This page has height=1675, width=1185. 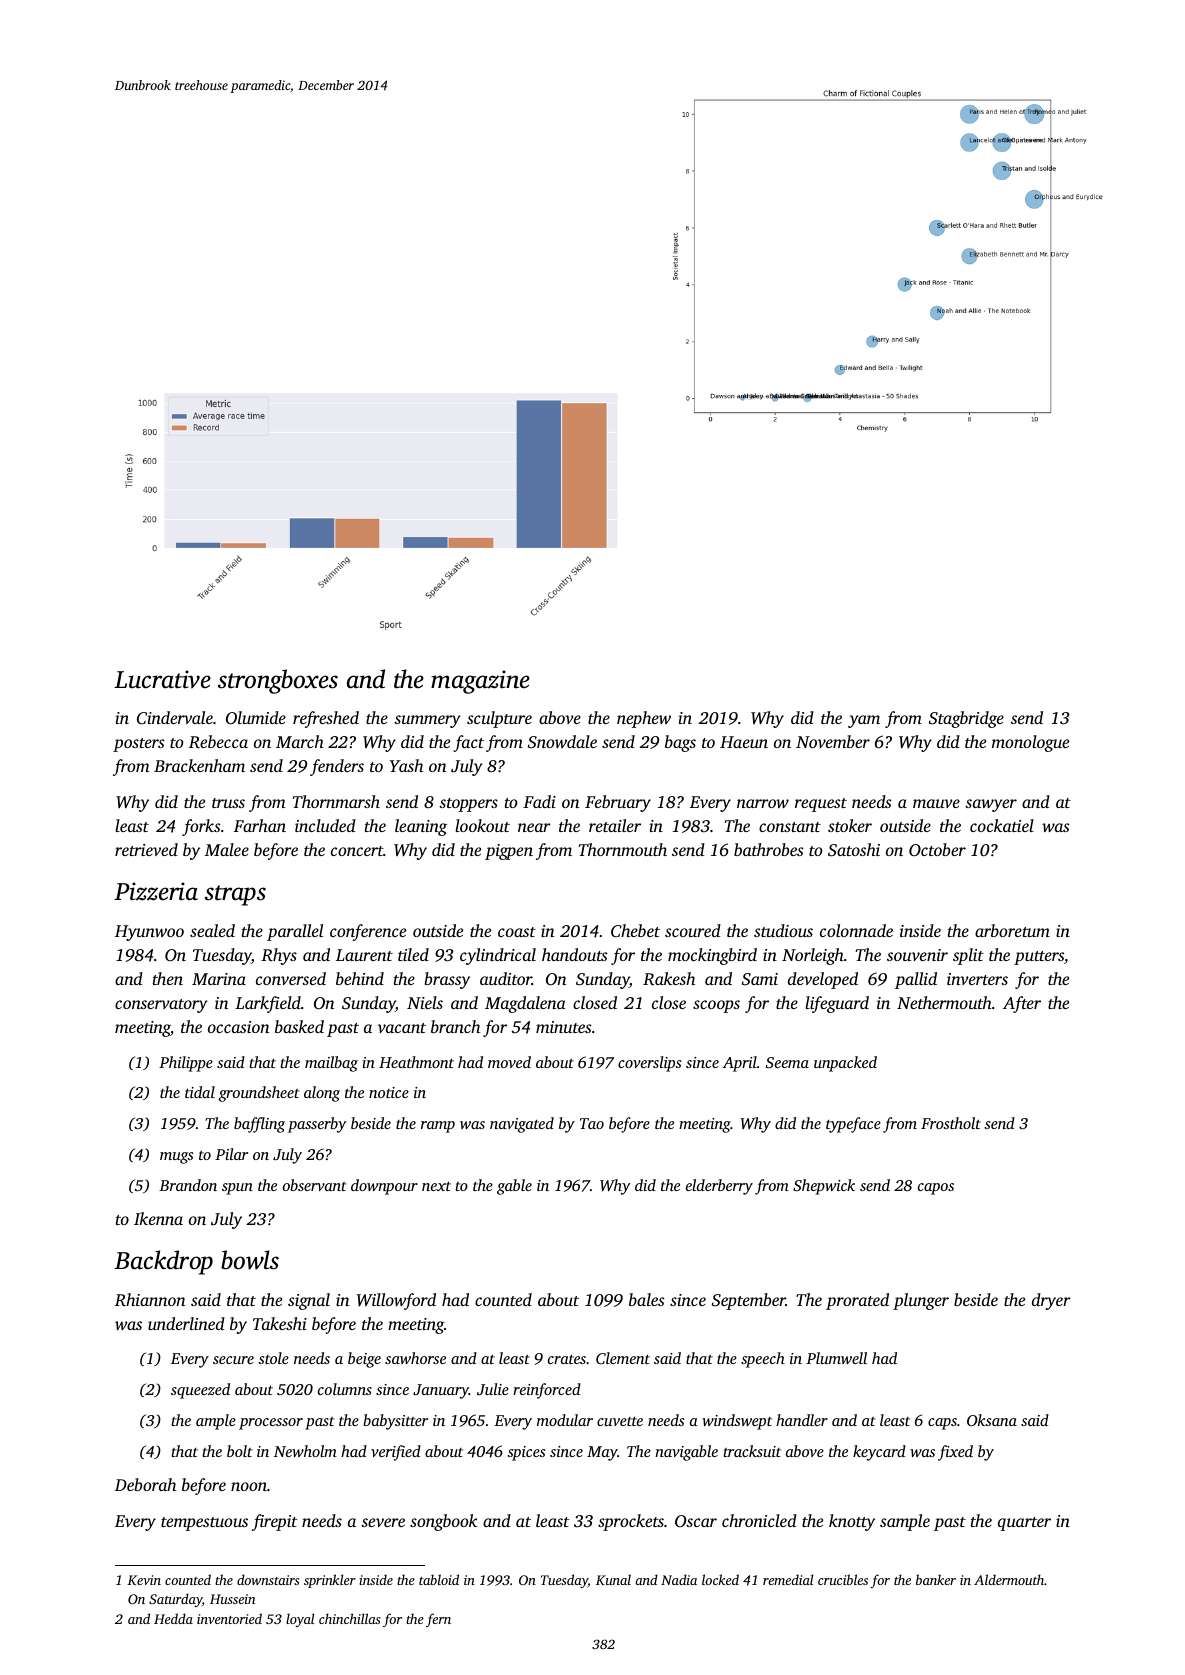 What do you see at coordinates (644, 719) in the page?
I see `nephew` at bounding box center [644, 719].
